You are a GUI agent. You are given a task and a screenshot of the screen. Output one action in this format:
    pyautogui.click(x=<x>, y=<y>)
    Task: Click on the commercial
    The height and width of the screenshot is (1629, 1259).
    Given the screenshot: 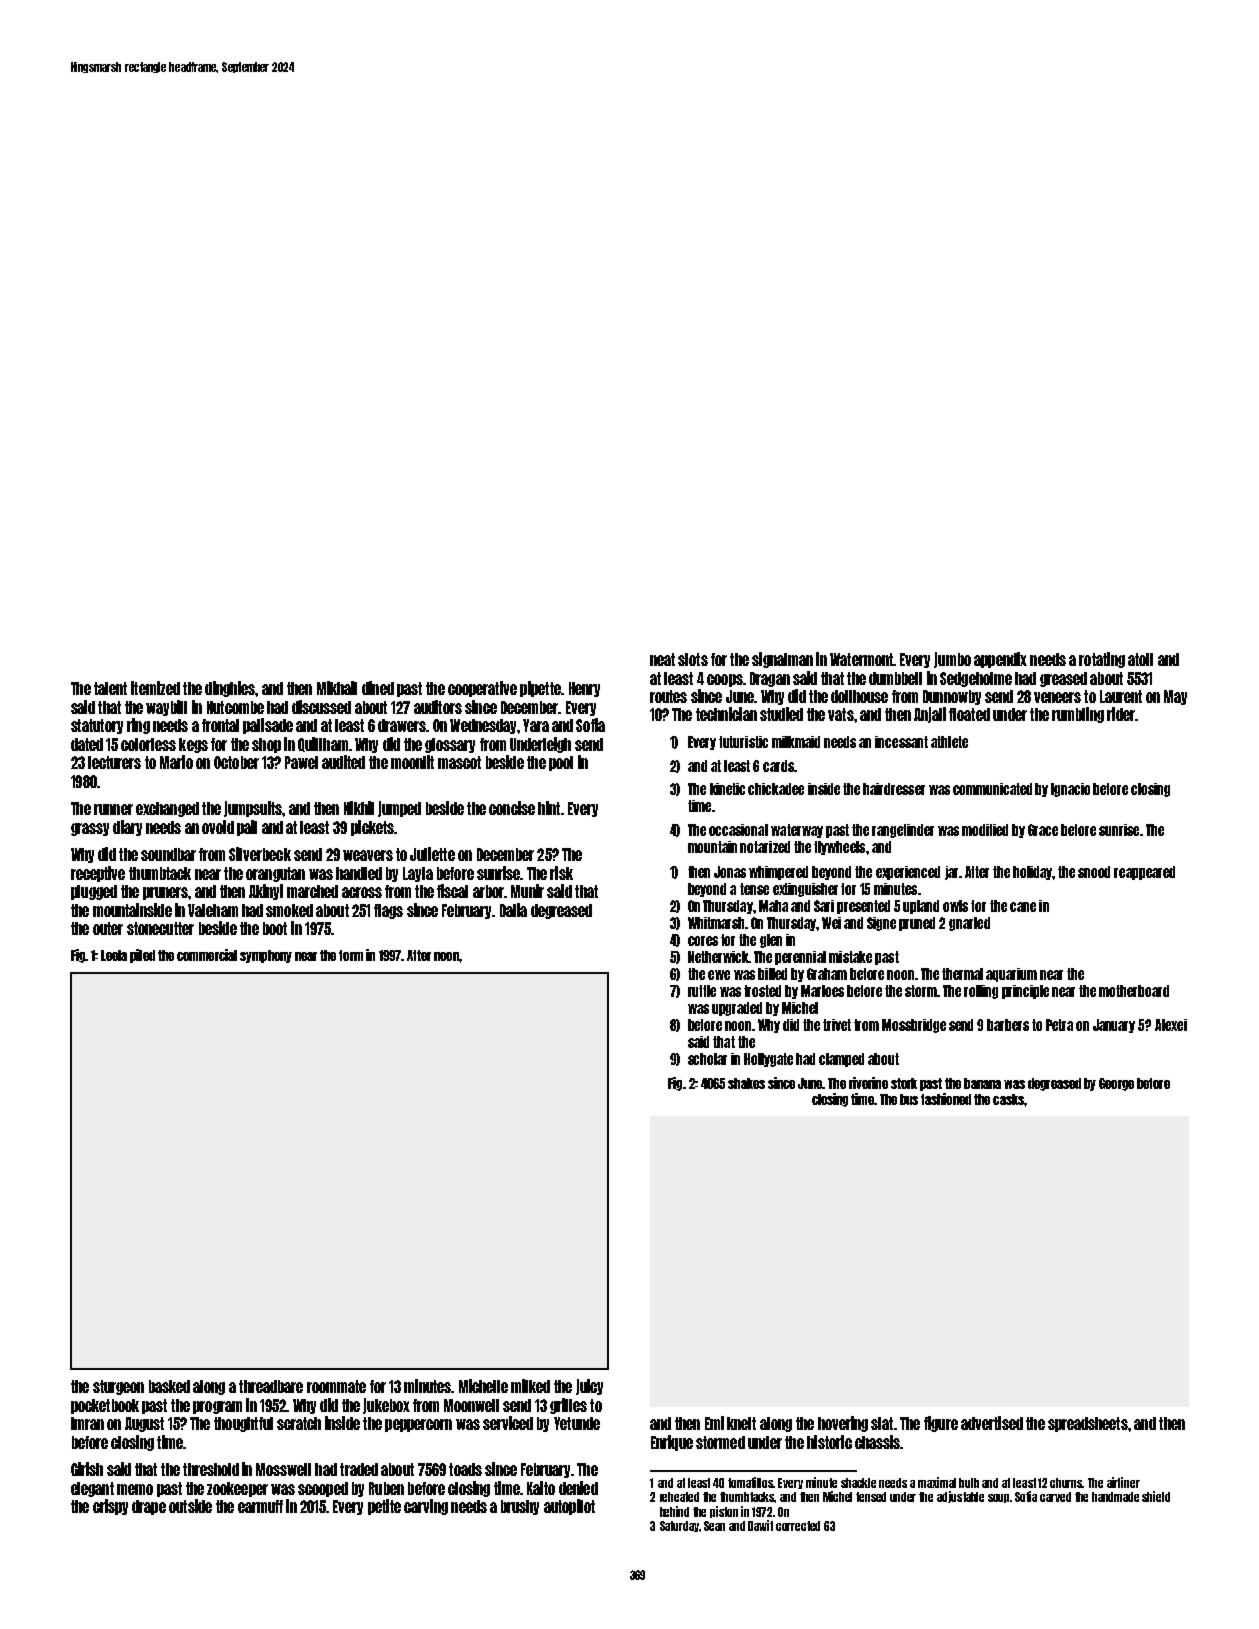 What is the action you would take?
    pyautogui.click(x=207, y=955)
